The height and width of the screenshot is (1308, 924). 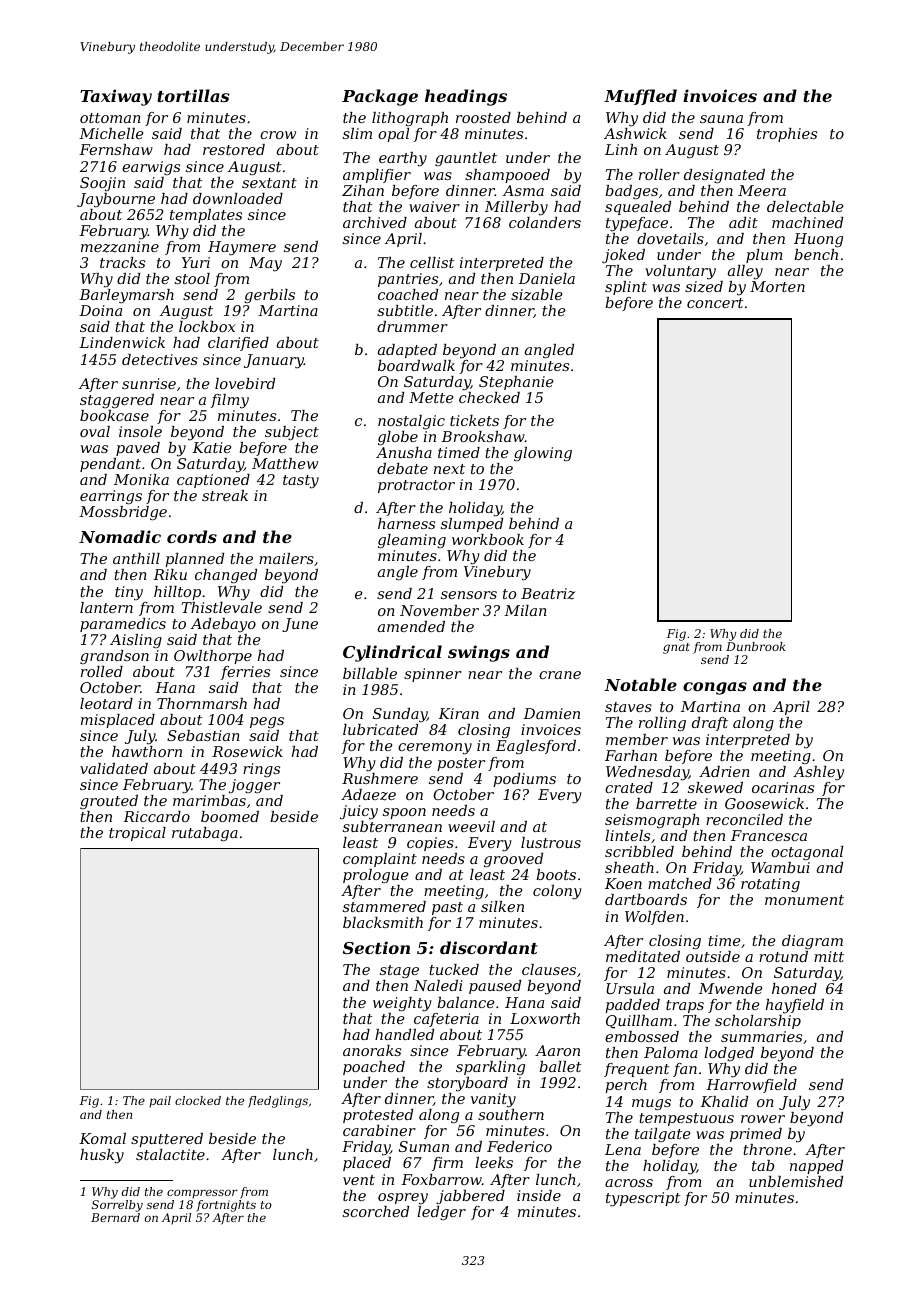 I want to click on Notable, so click(x=640, y=684).
